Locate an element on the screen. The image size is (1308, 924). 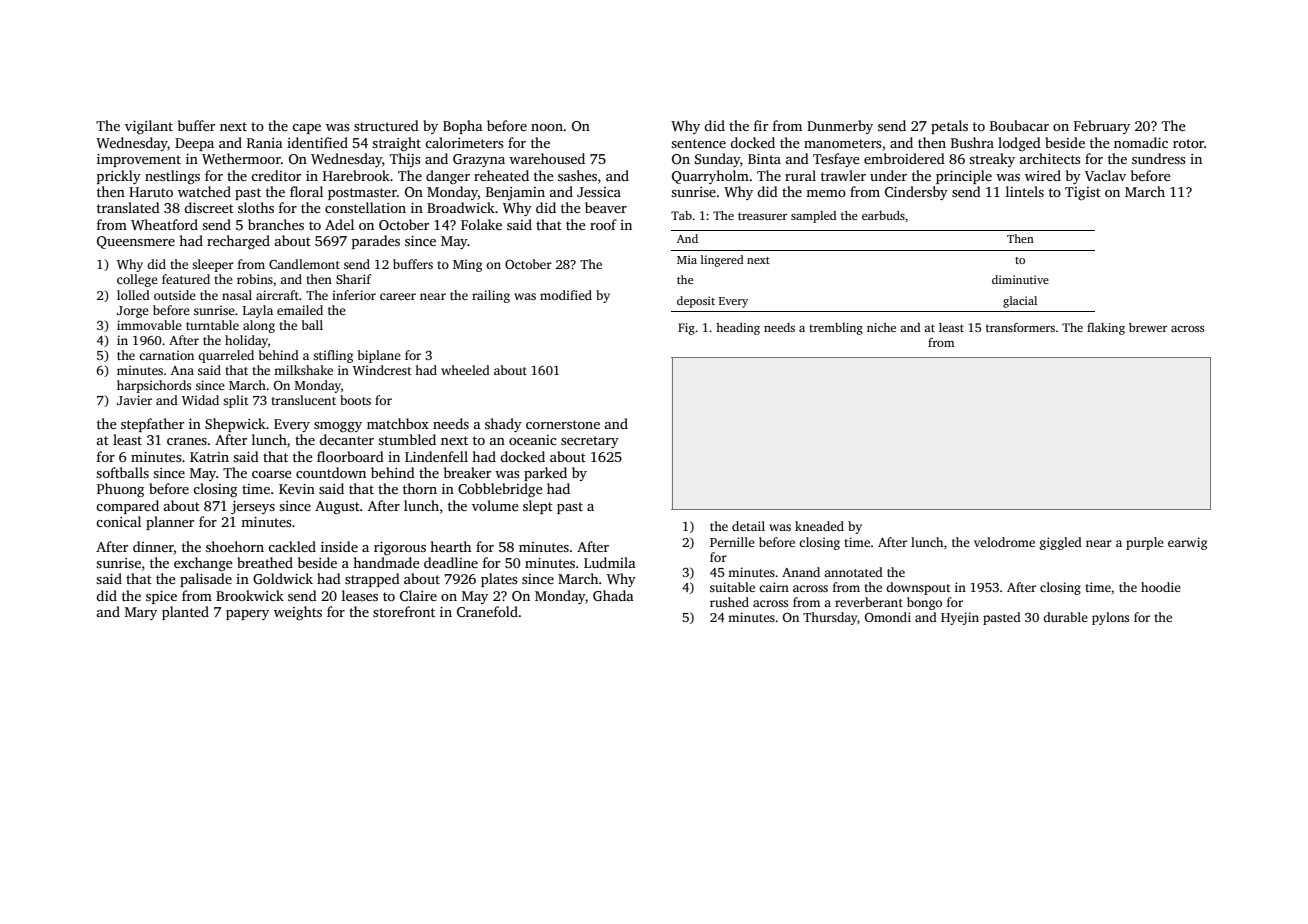
niche is located at coordinates (881, 327).
